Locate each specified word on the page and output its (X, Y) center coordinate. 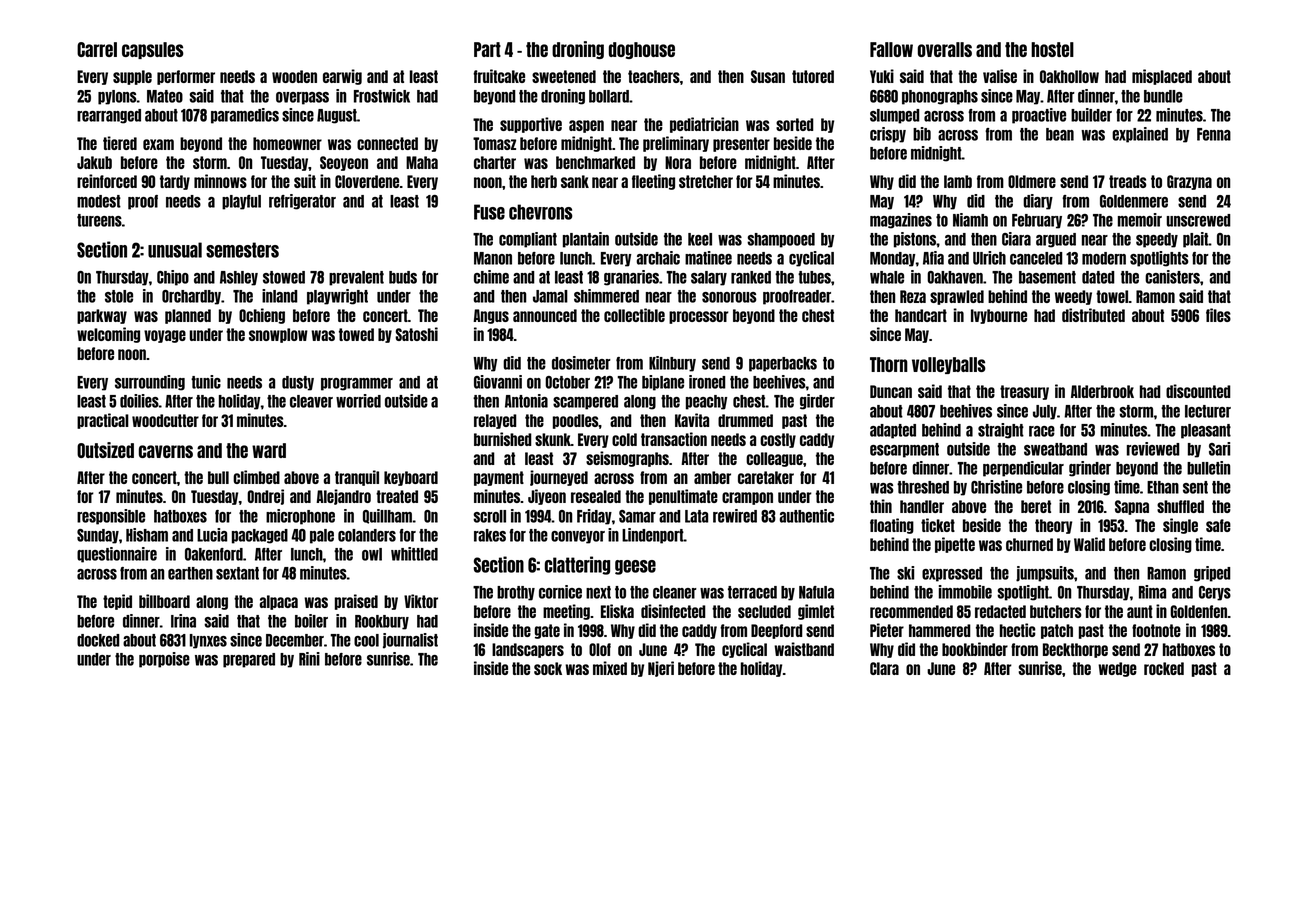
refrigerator (302, 202)
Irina (183, 621)
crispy (888, 135)
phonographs (940, 97)
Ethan (1163, 487)
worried (358, 401)
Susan (768, 76)
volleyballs (949, 365)
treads (1127, 181)
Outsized (105, 450)
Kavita (692, 420)
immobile (965, 592)
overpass (302, 98)
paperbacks (783, 364)
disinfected (673, 611)
